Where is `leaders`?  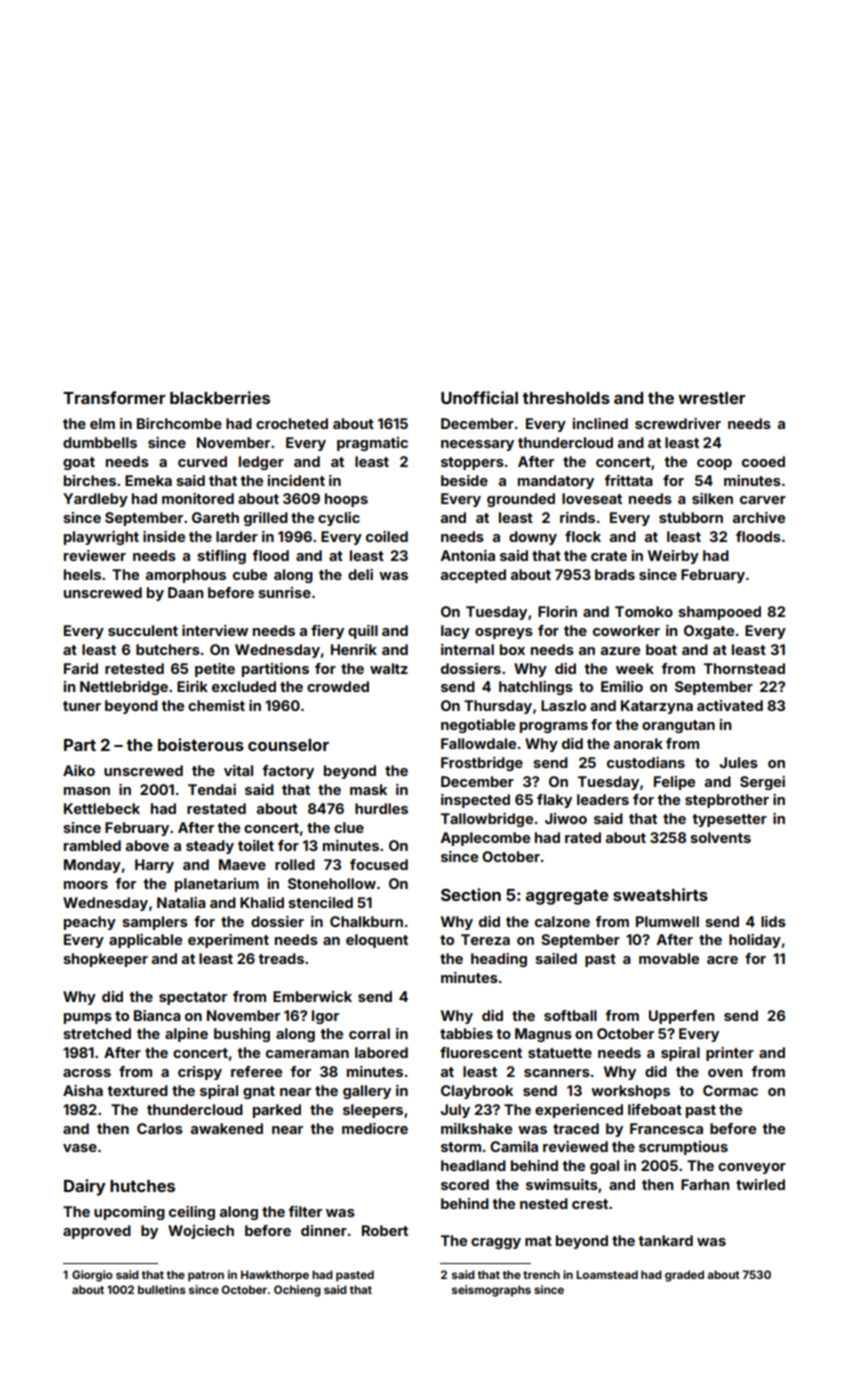 leaders is located at coordinates (603, 799).
